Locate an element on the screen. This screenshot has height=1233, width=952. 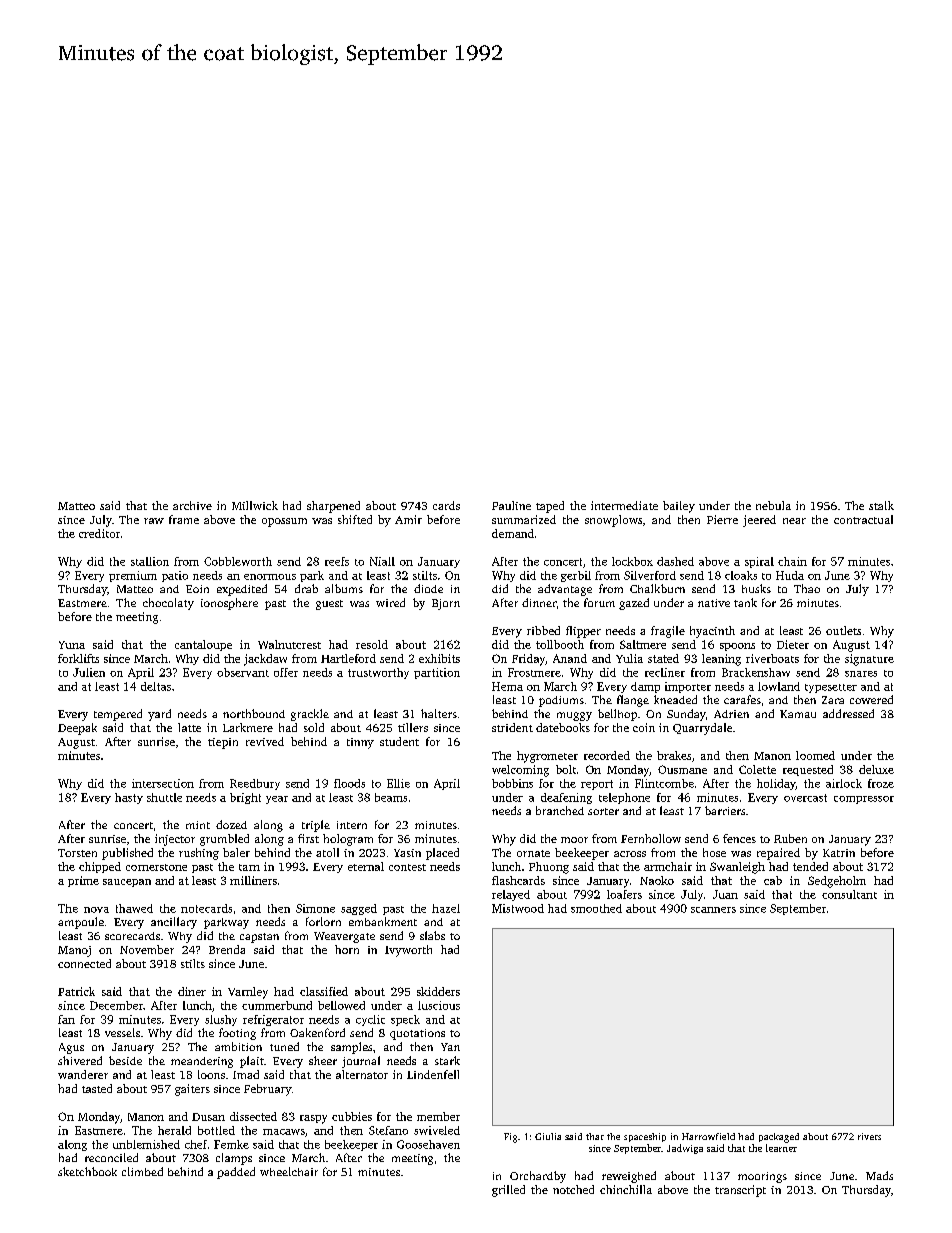
compressor is located at coordinates (864, 800).
